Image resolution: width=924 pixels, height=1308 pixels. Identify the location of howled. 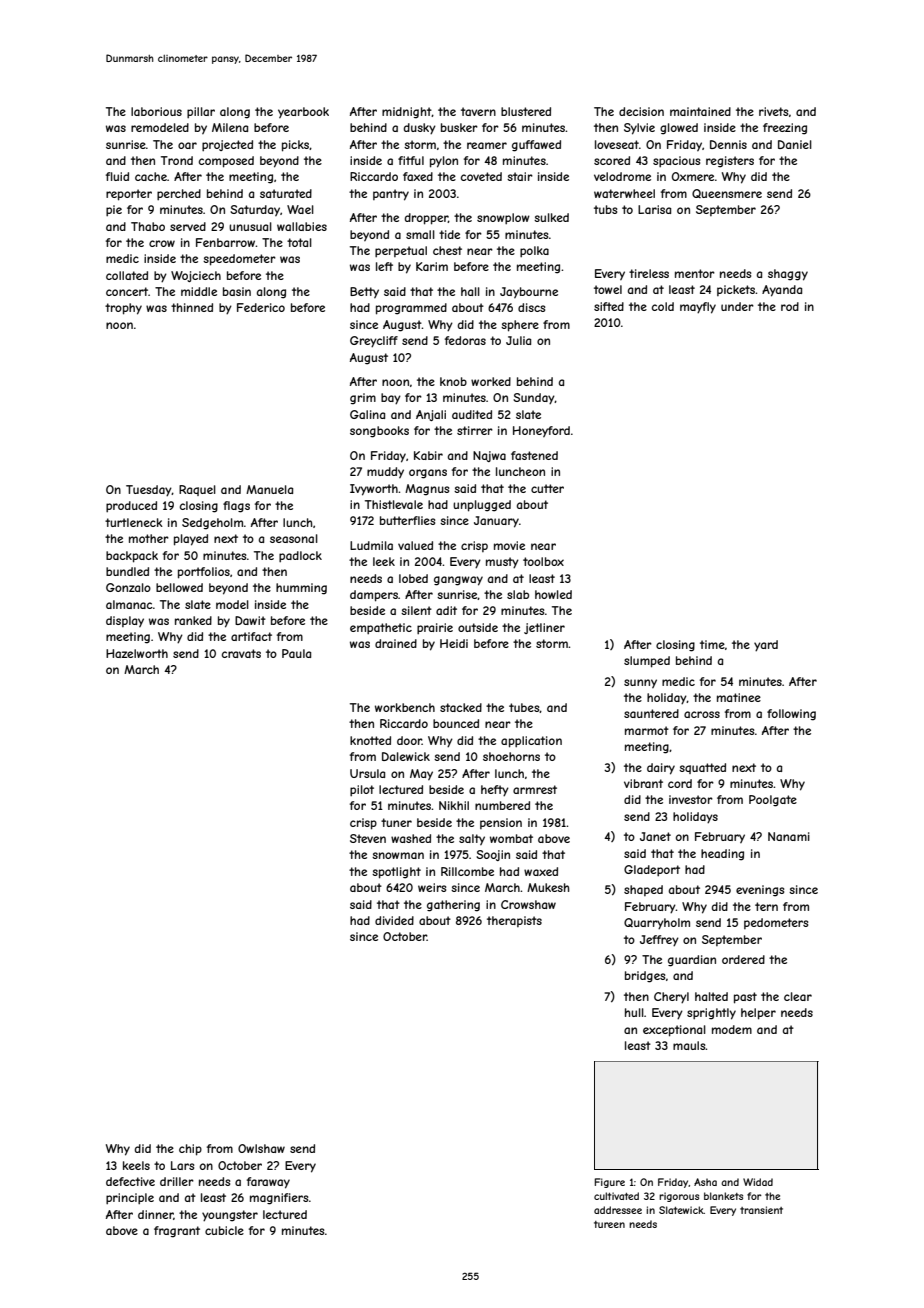
(553, 594).
